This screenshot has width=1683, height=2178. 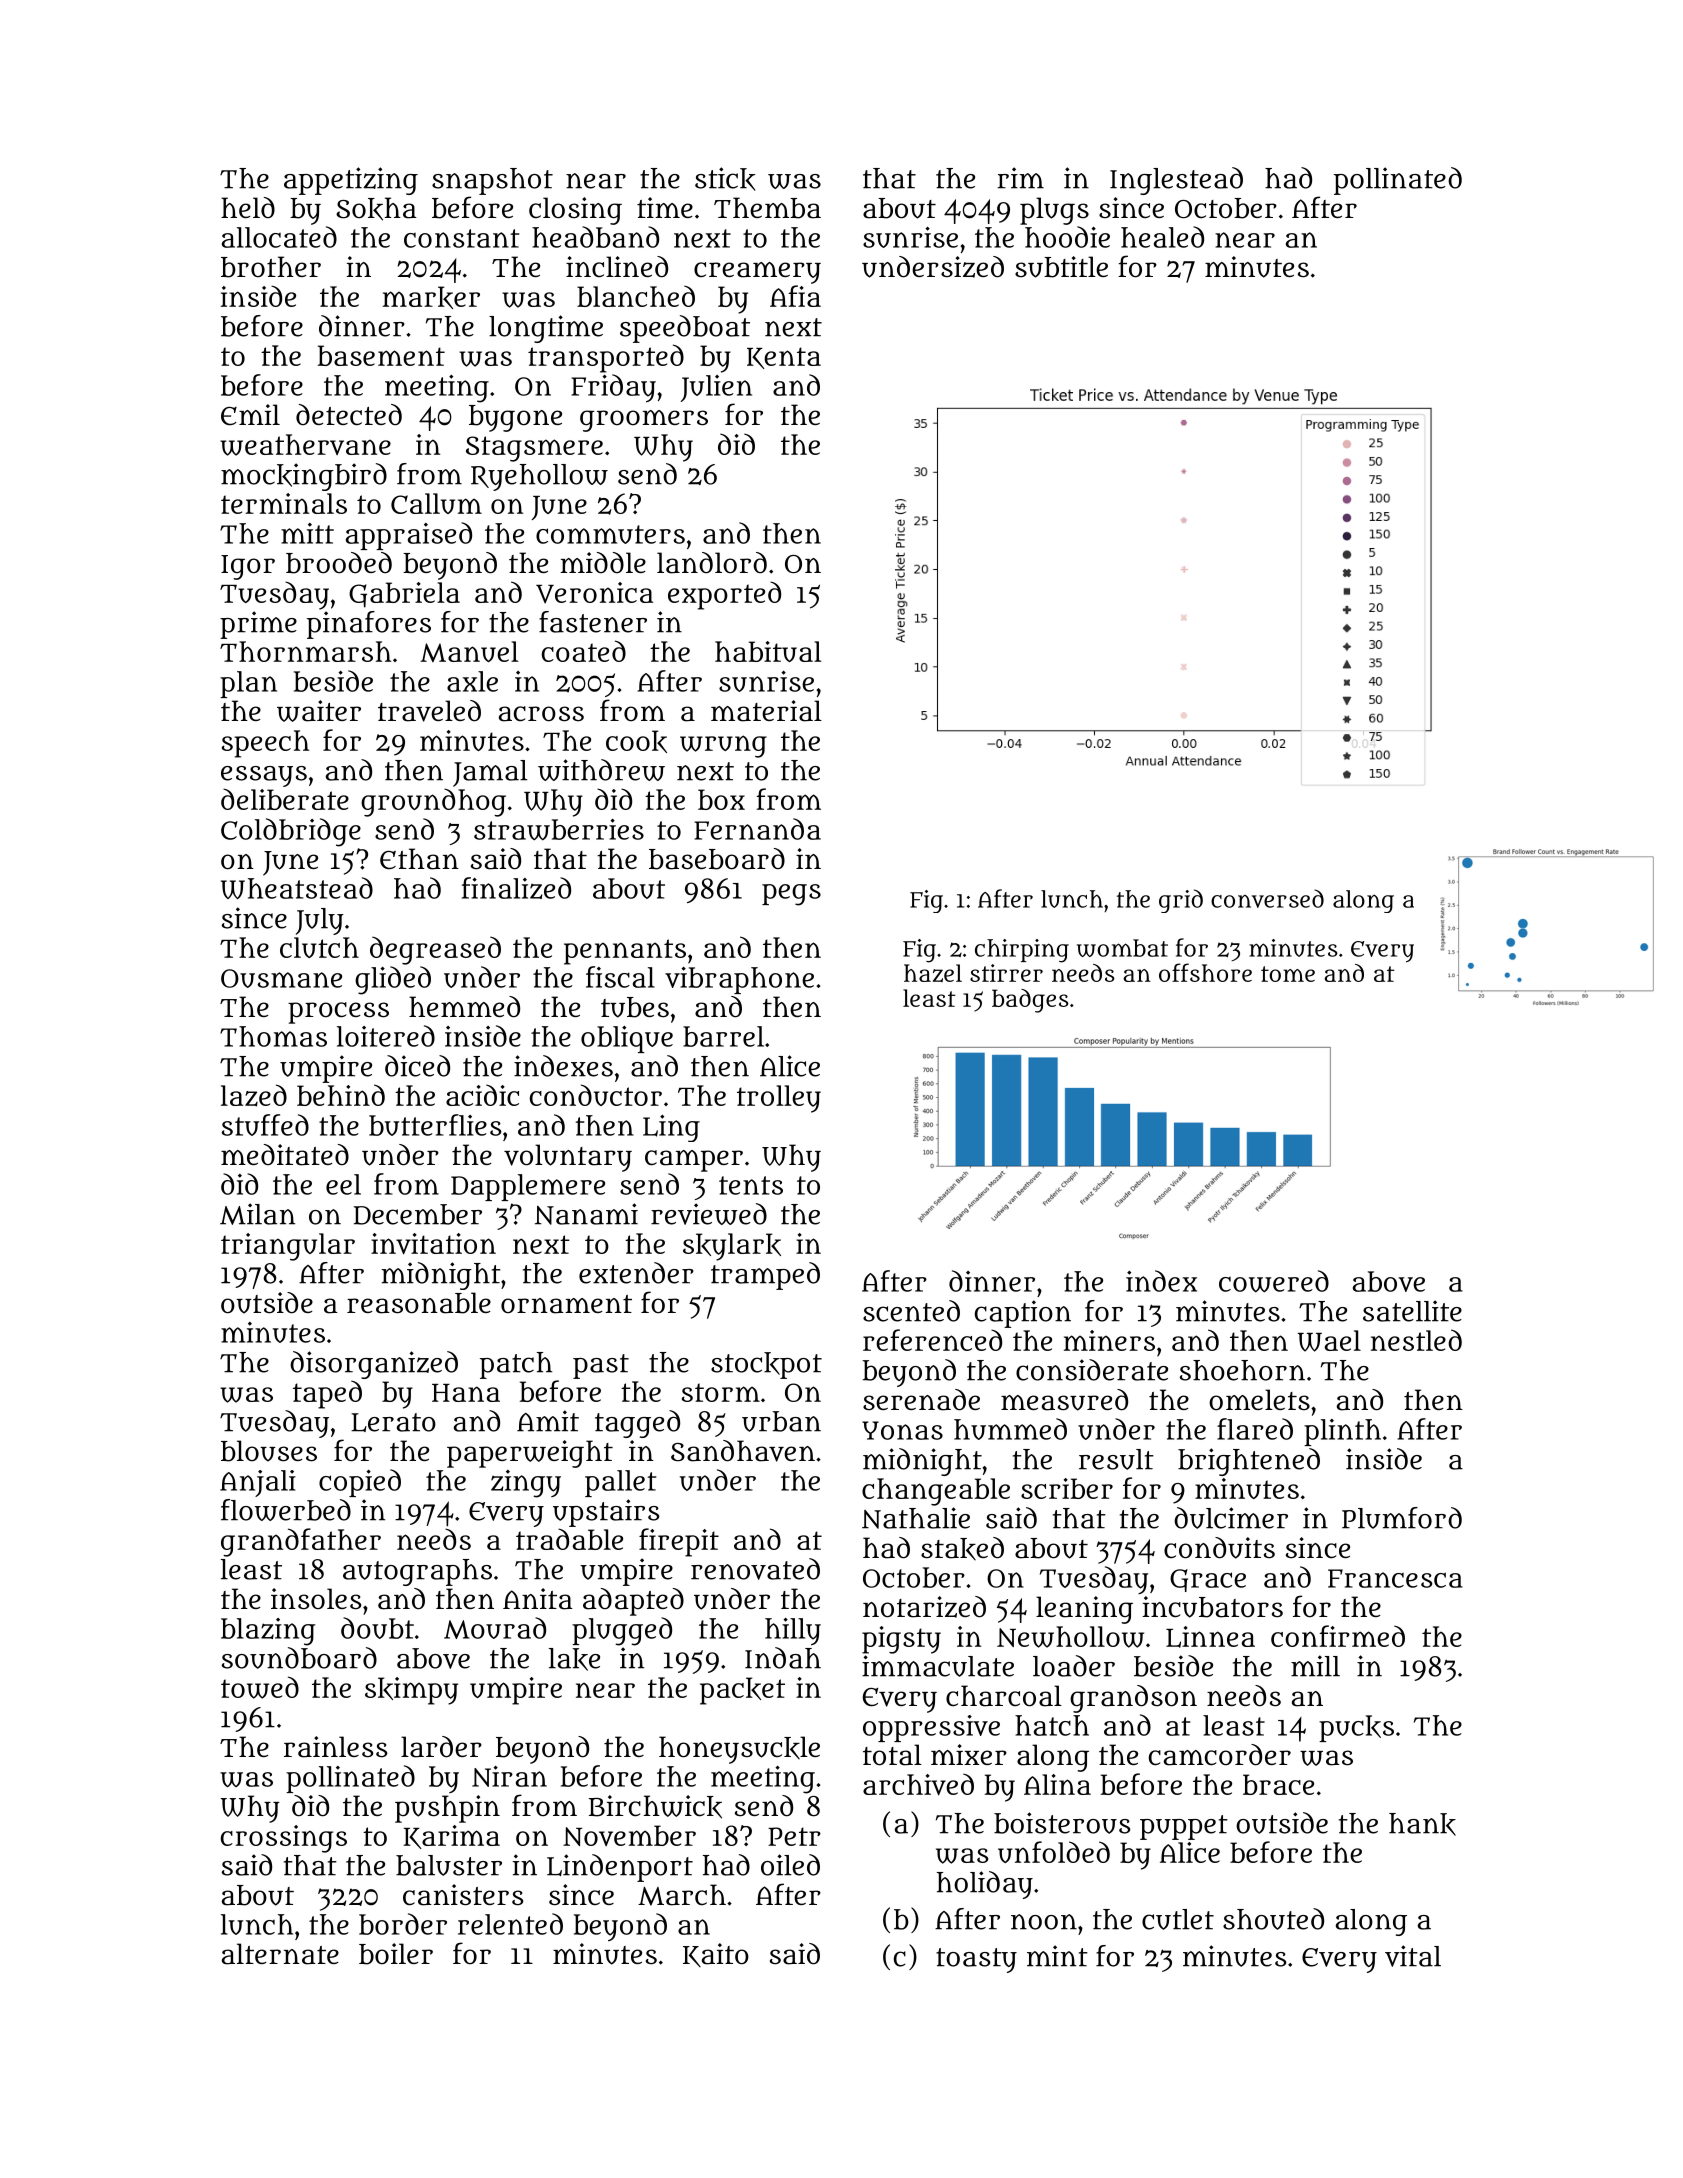 I want to click on renovated, so click(x=755, y=1569).
